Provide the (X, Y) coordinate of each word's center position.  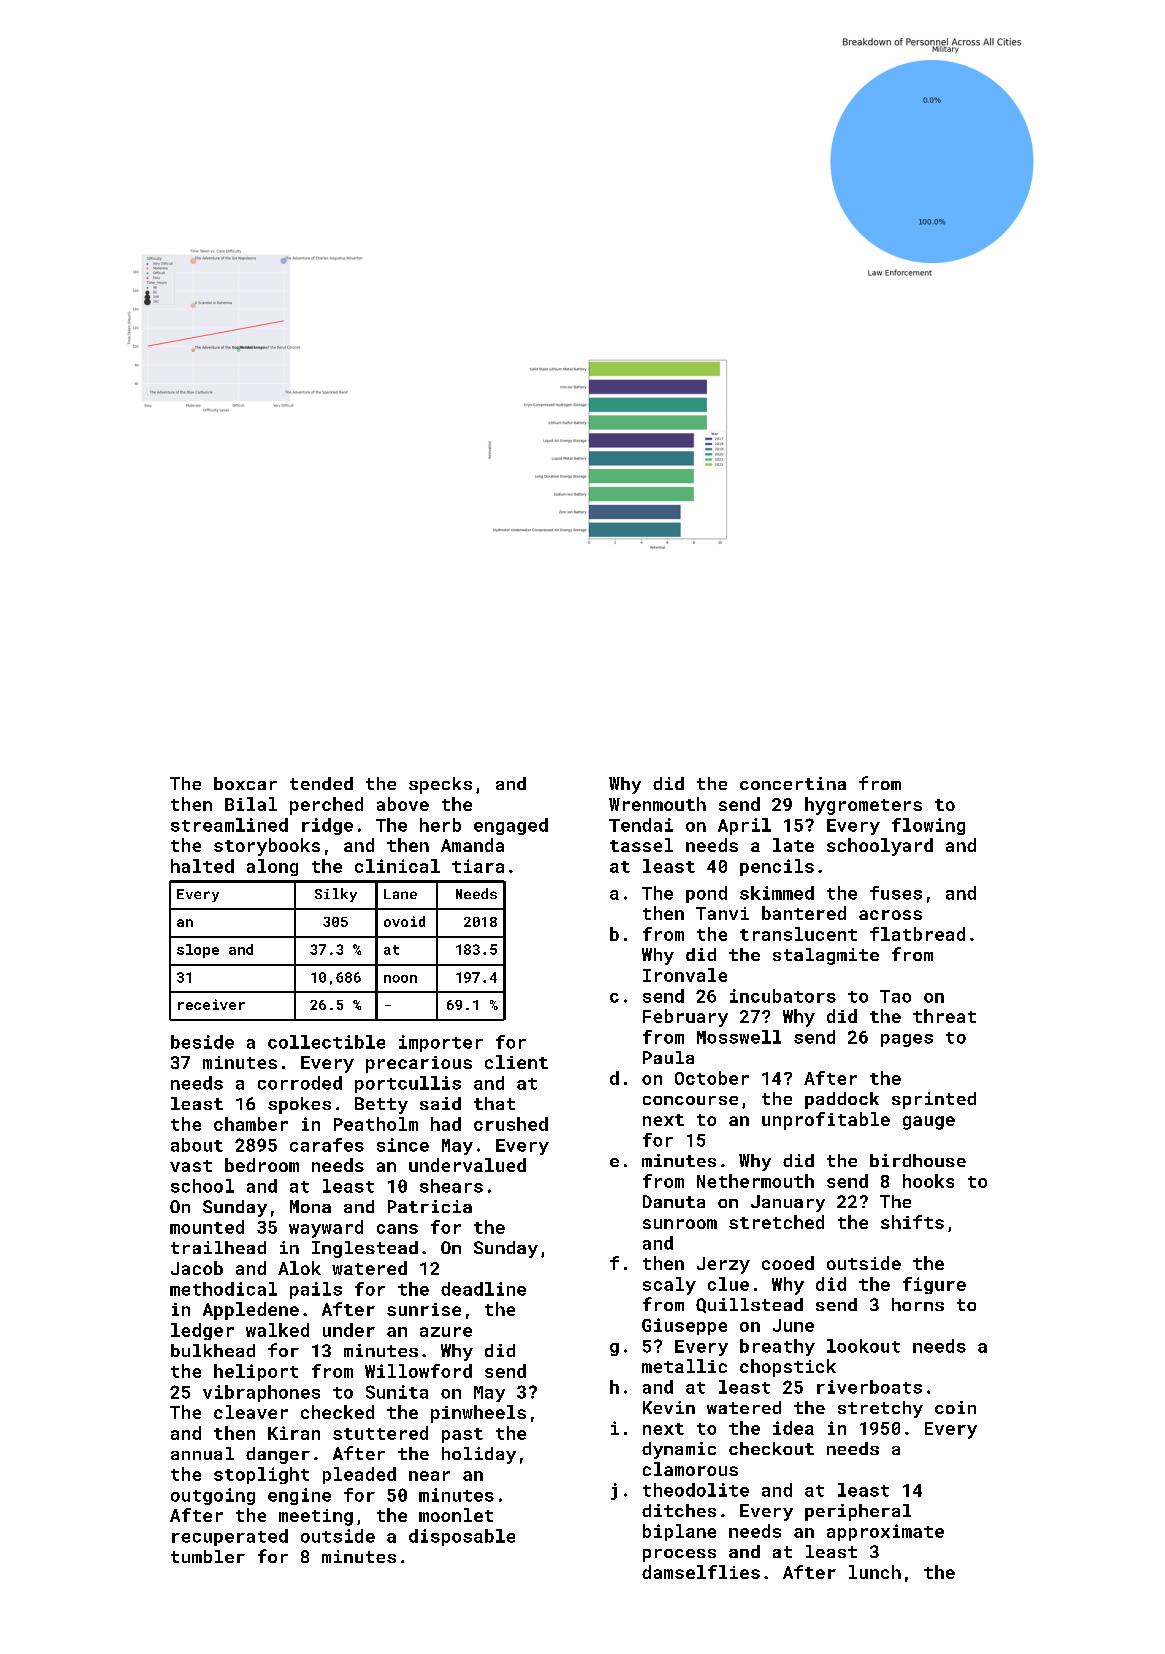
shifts (912, 1222)
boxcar (245, 783)
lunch (875, 1572)
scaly (669, 1286)
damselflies (701, 1572)
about (197, 1145)
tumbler (208, 1556)
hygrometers (863, 806)
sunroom (680, 1224)
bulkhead (213, 1350)
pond (706, 894)
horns (918, 1304)
